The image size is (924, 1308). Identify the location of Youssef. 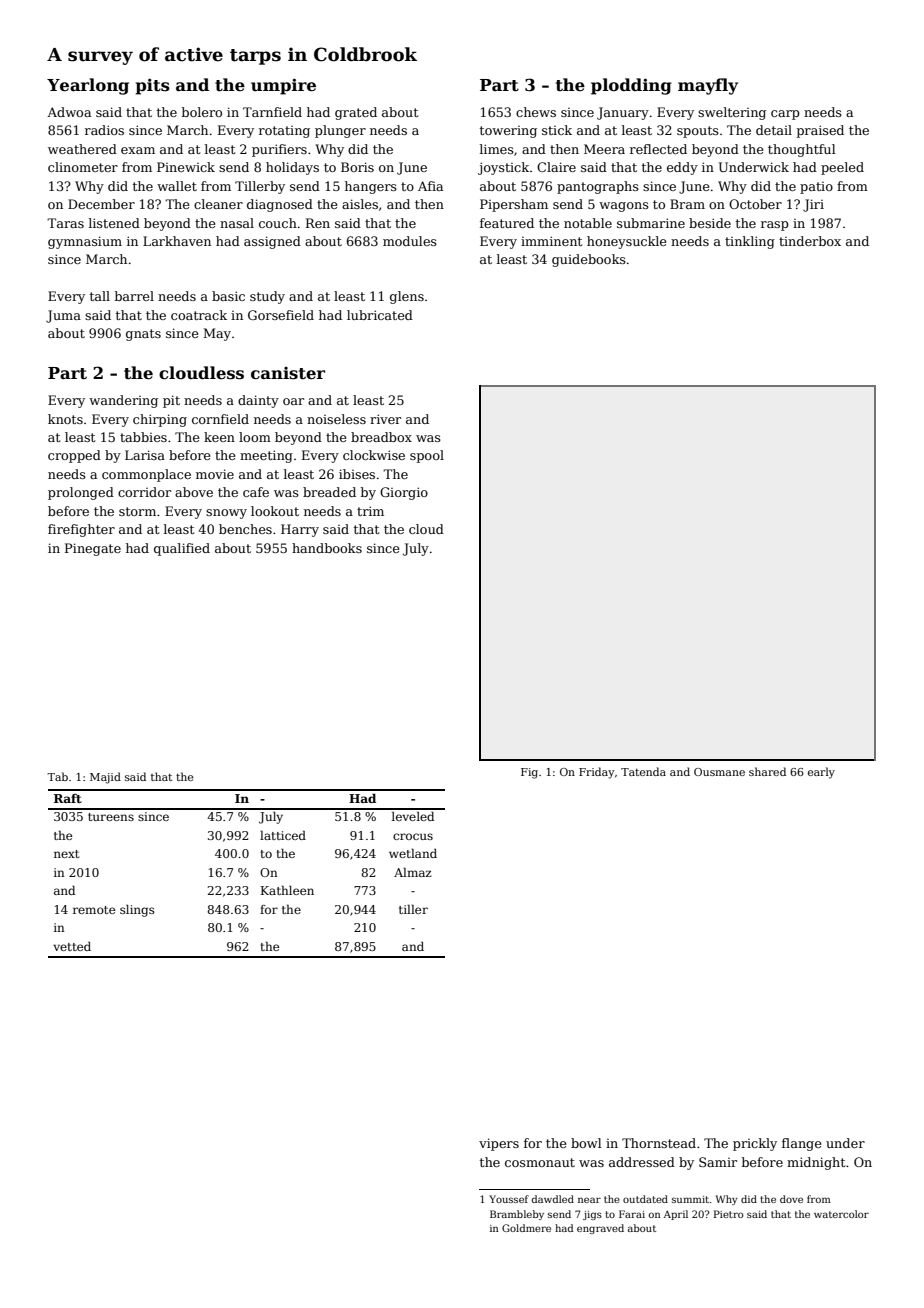
(509, 1199).
